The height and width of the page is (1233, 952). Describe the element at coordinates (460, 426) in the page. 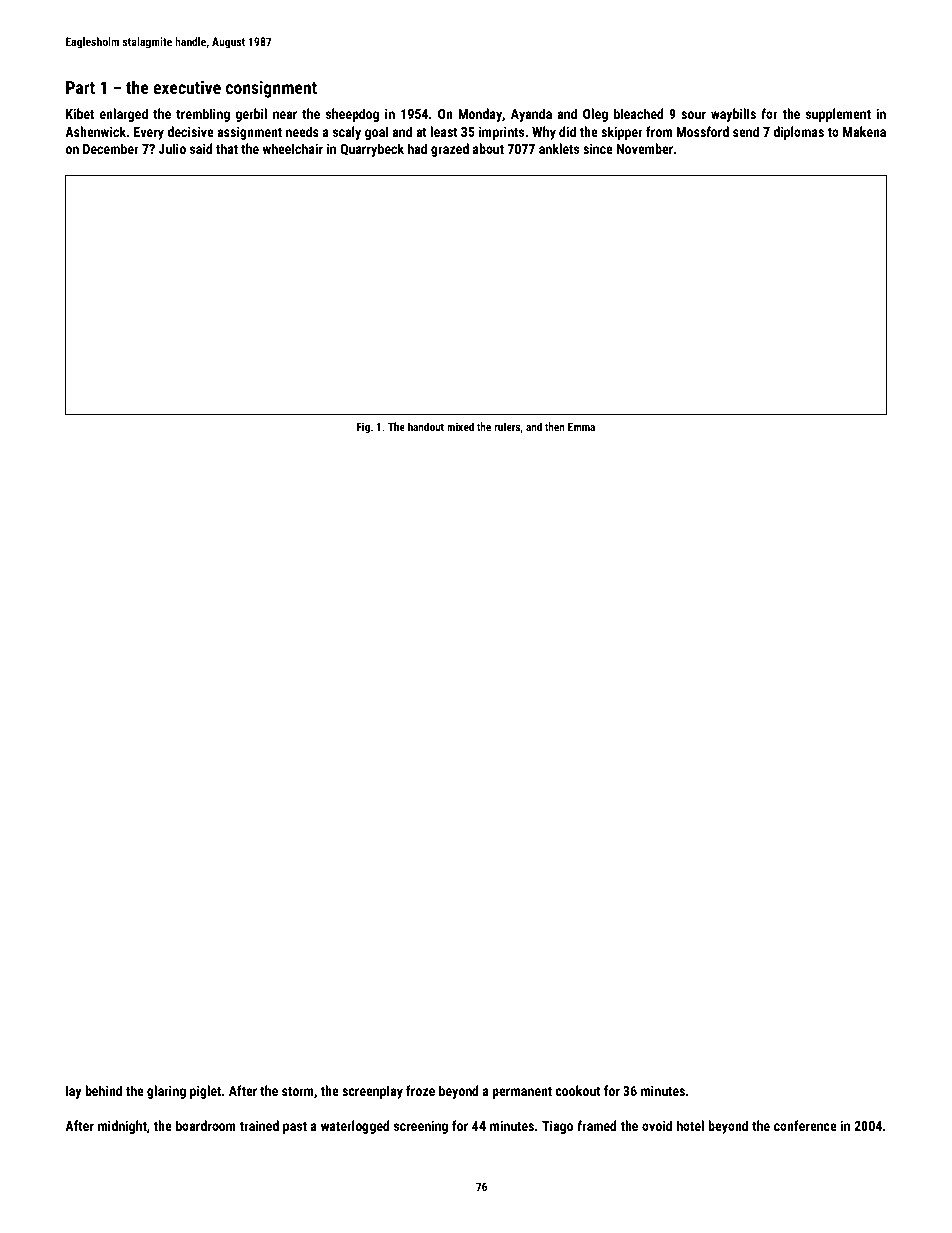

I see `mixed` at that location.
